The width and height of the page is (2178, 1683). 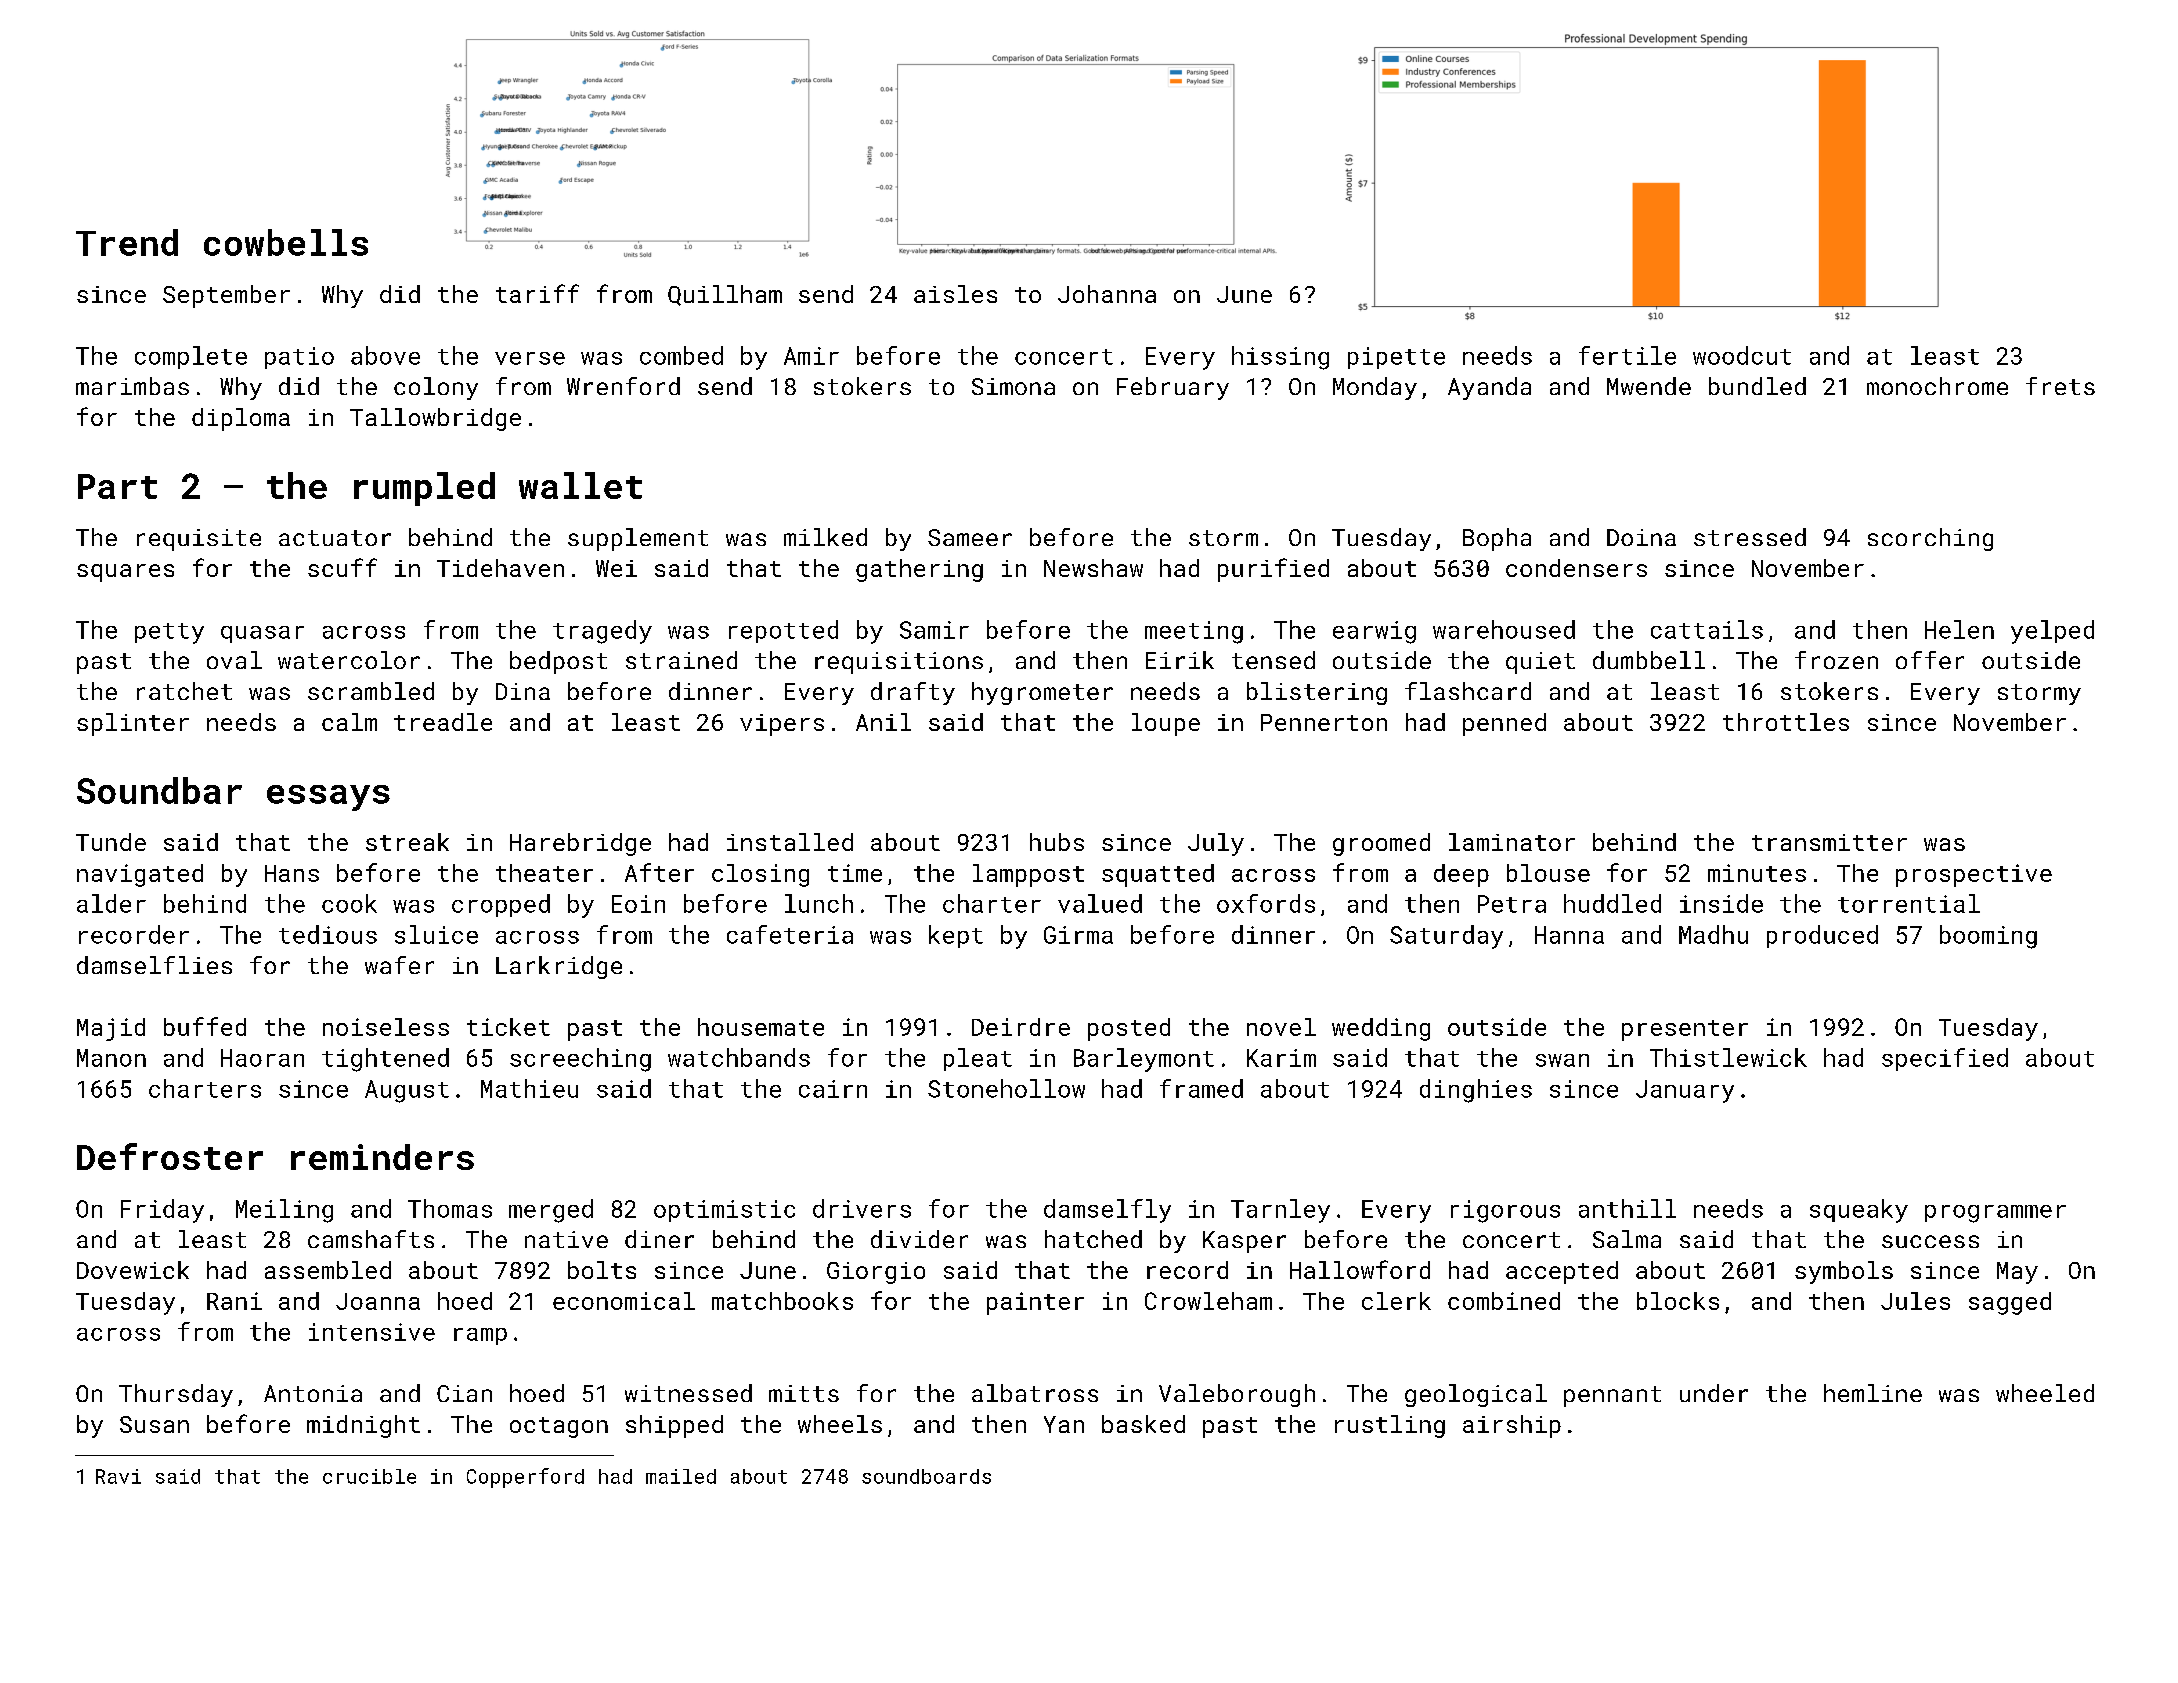 What do you see at coordinates (681, 1476) in the page?
I see `mailed` at bounding box center [681, 1476].
